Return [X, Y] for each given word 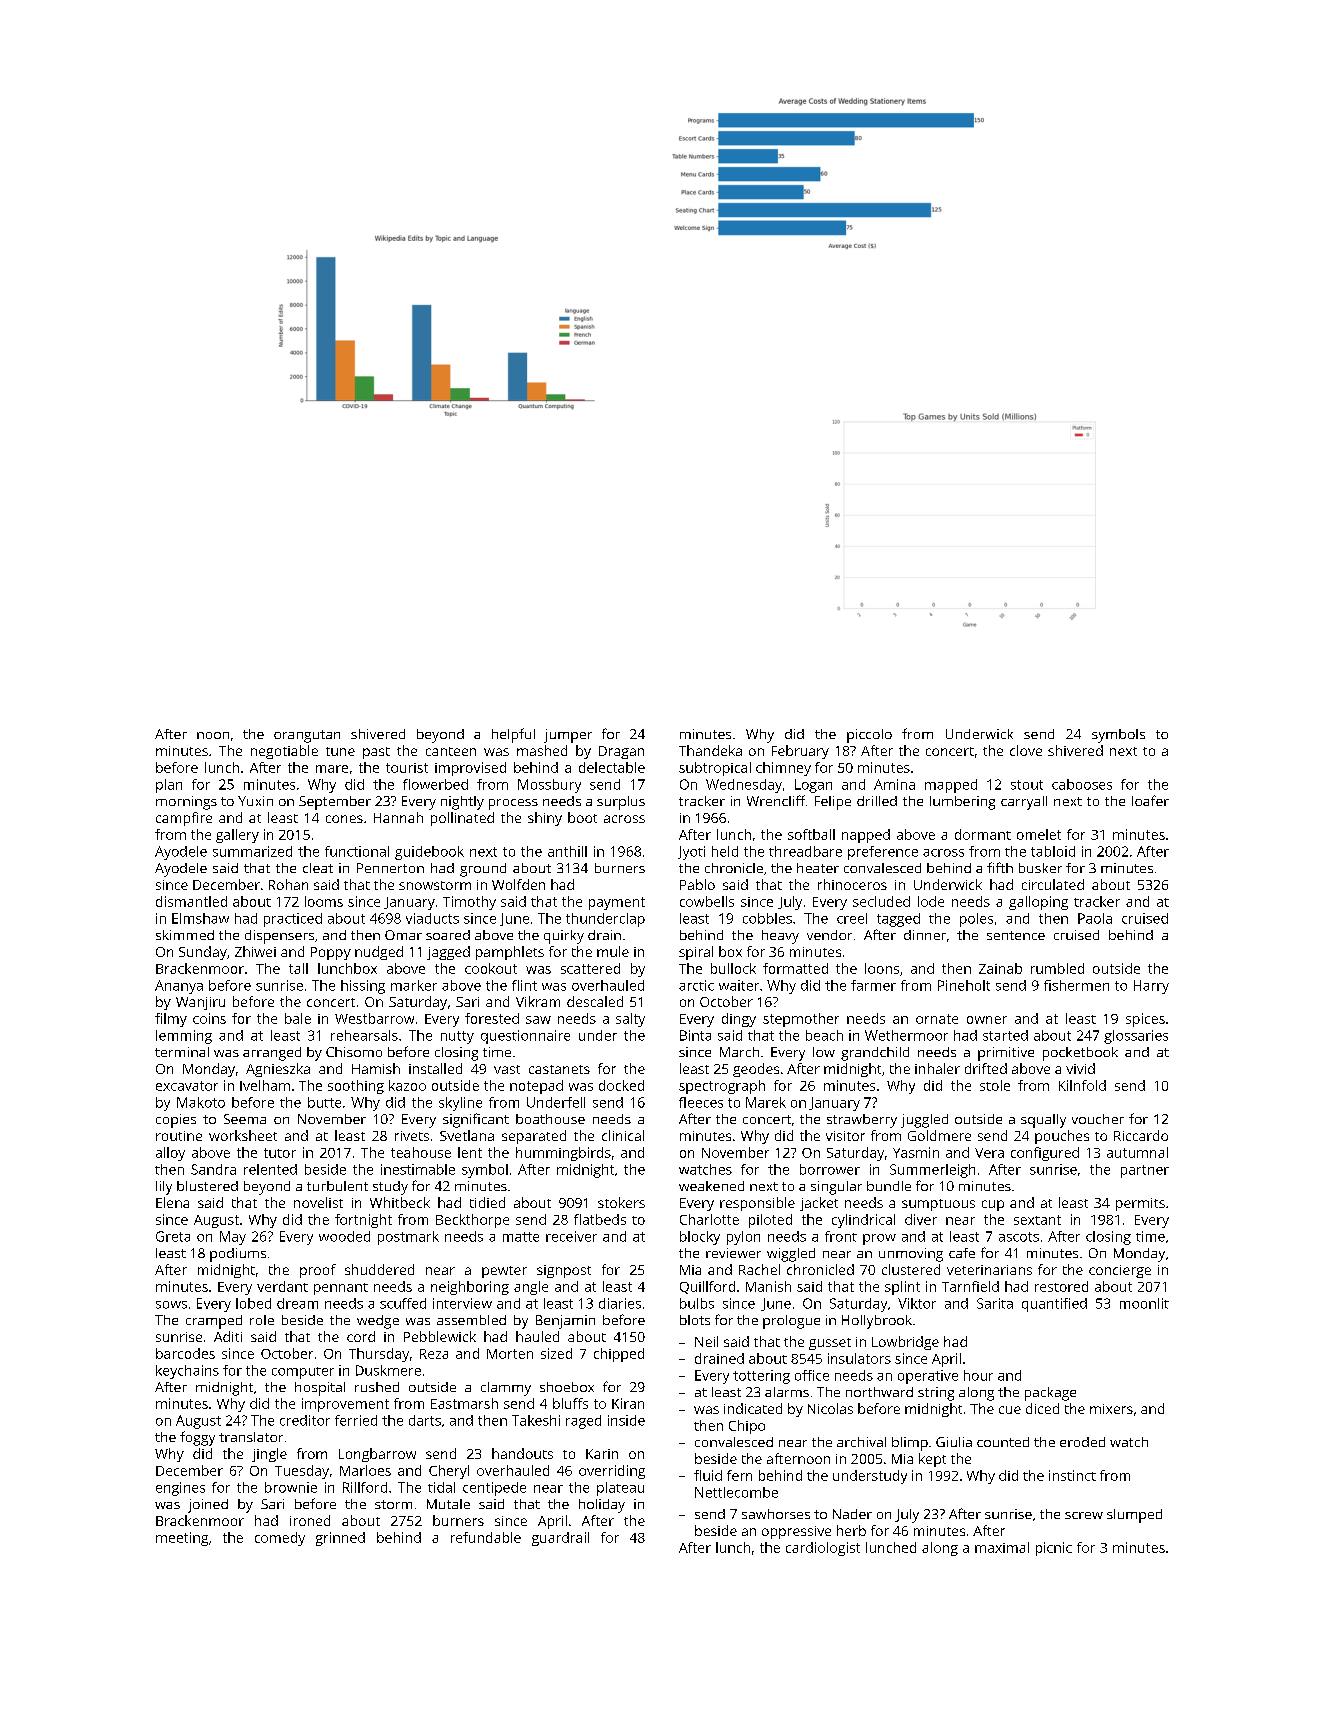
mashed [542, 750]
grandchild [875, 1054]
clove [1026, 750]
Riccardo [1141, 1135]
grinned [340, 1539]
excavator [187, 1086]
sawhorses [776, 1514]
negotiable [284, 752]
